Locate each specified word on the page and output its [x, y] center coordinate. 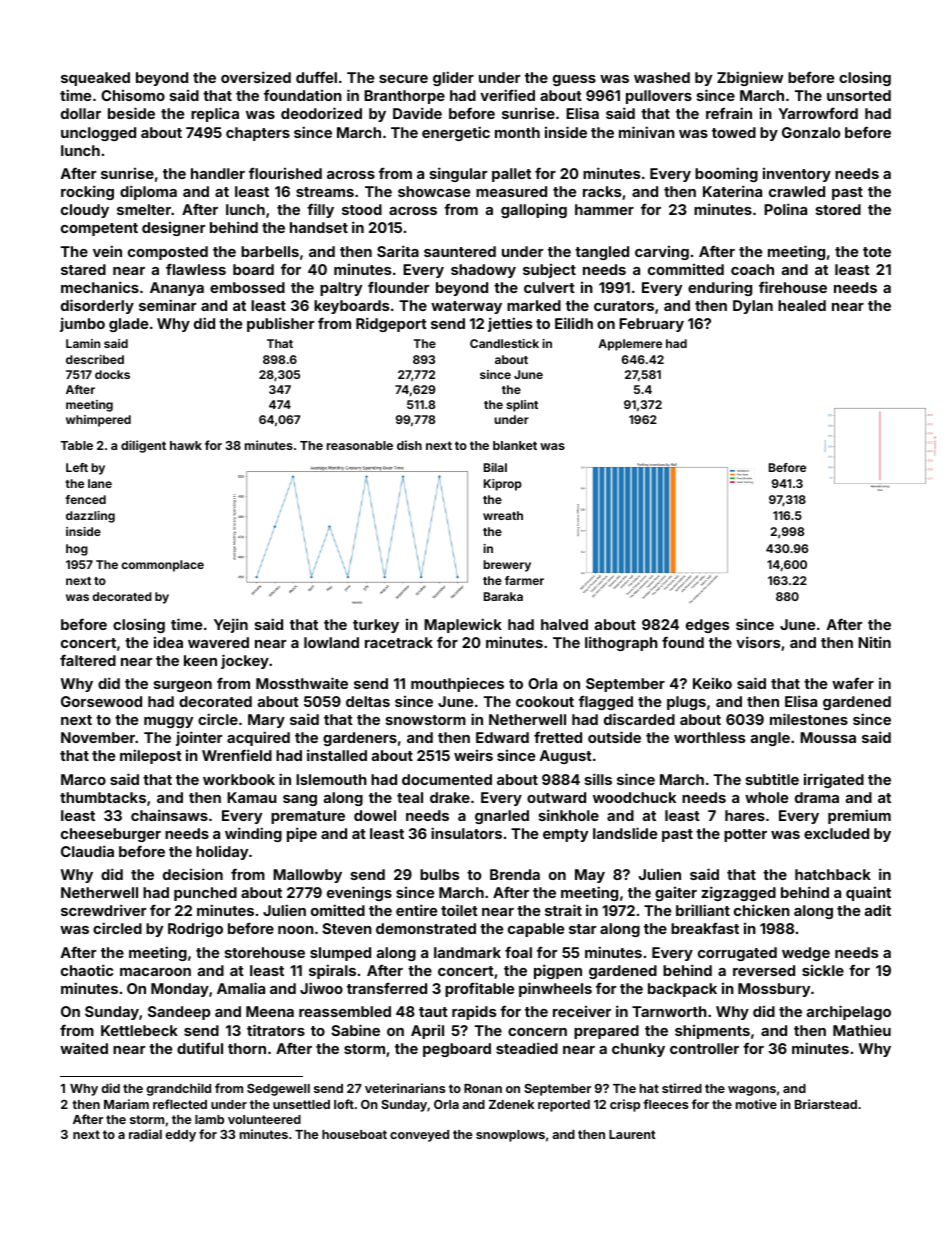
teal [410, 797]
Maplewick [463, 625]
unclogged [98, 134]
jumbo [82, 324]
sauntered [460, 251]
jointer [199, 738]
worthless [709, 737]
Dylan [753, 307]
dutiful [200, 1048]
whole [766, 797]
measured [511, 191]
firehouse [793, 287]
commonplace [162, 566]
